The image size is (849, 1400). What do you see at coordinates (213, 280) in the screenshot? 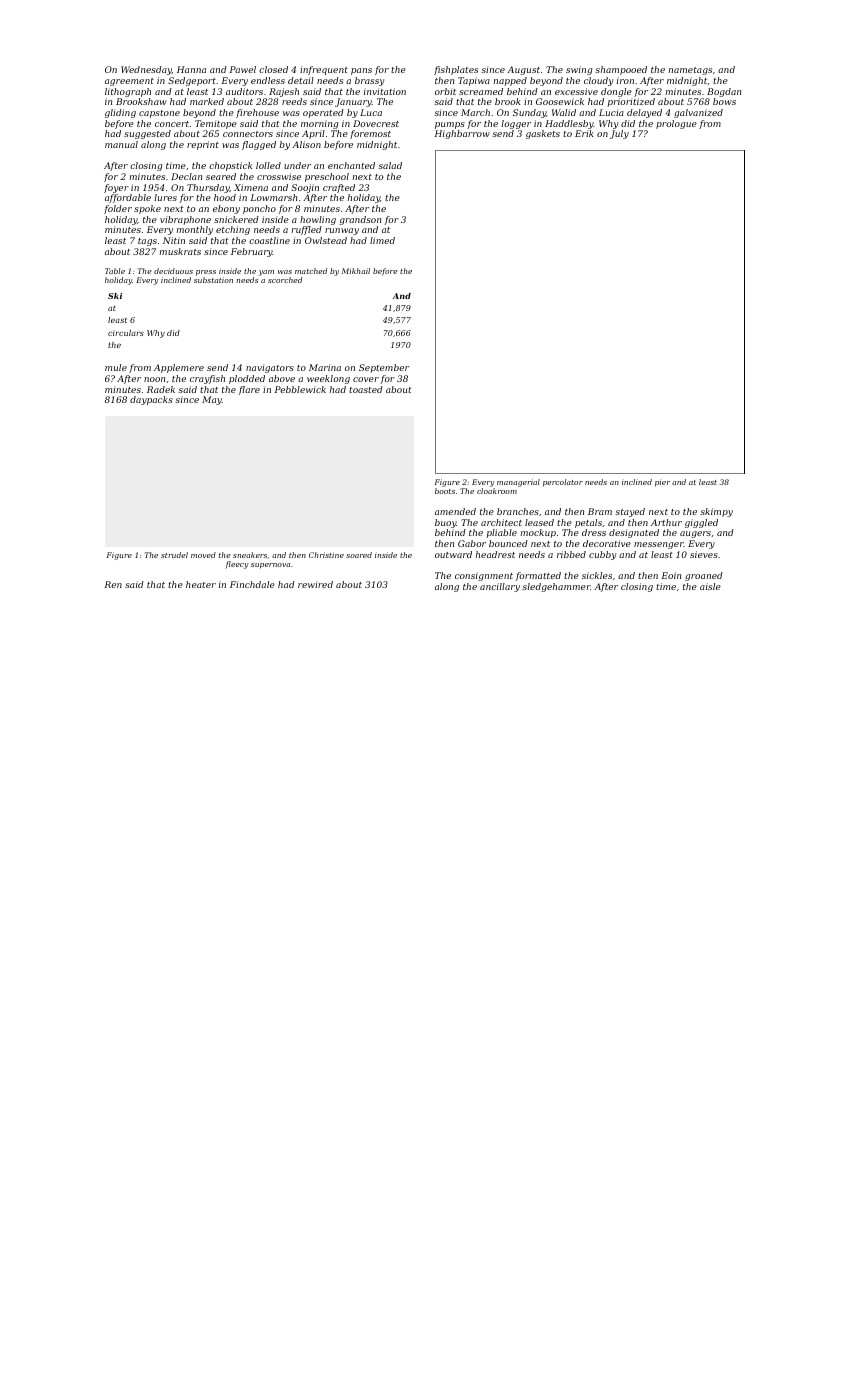
I see `substation` at bounding box center [213, 280].
